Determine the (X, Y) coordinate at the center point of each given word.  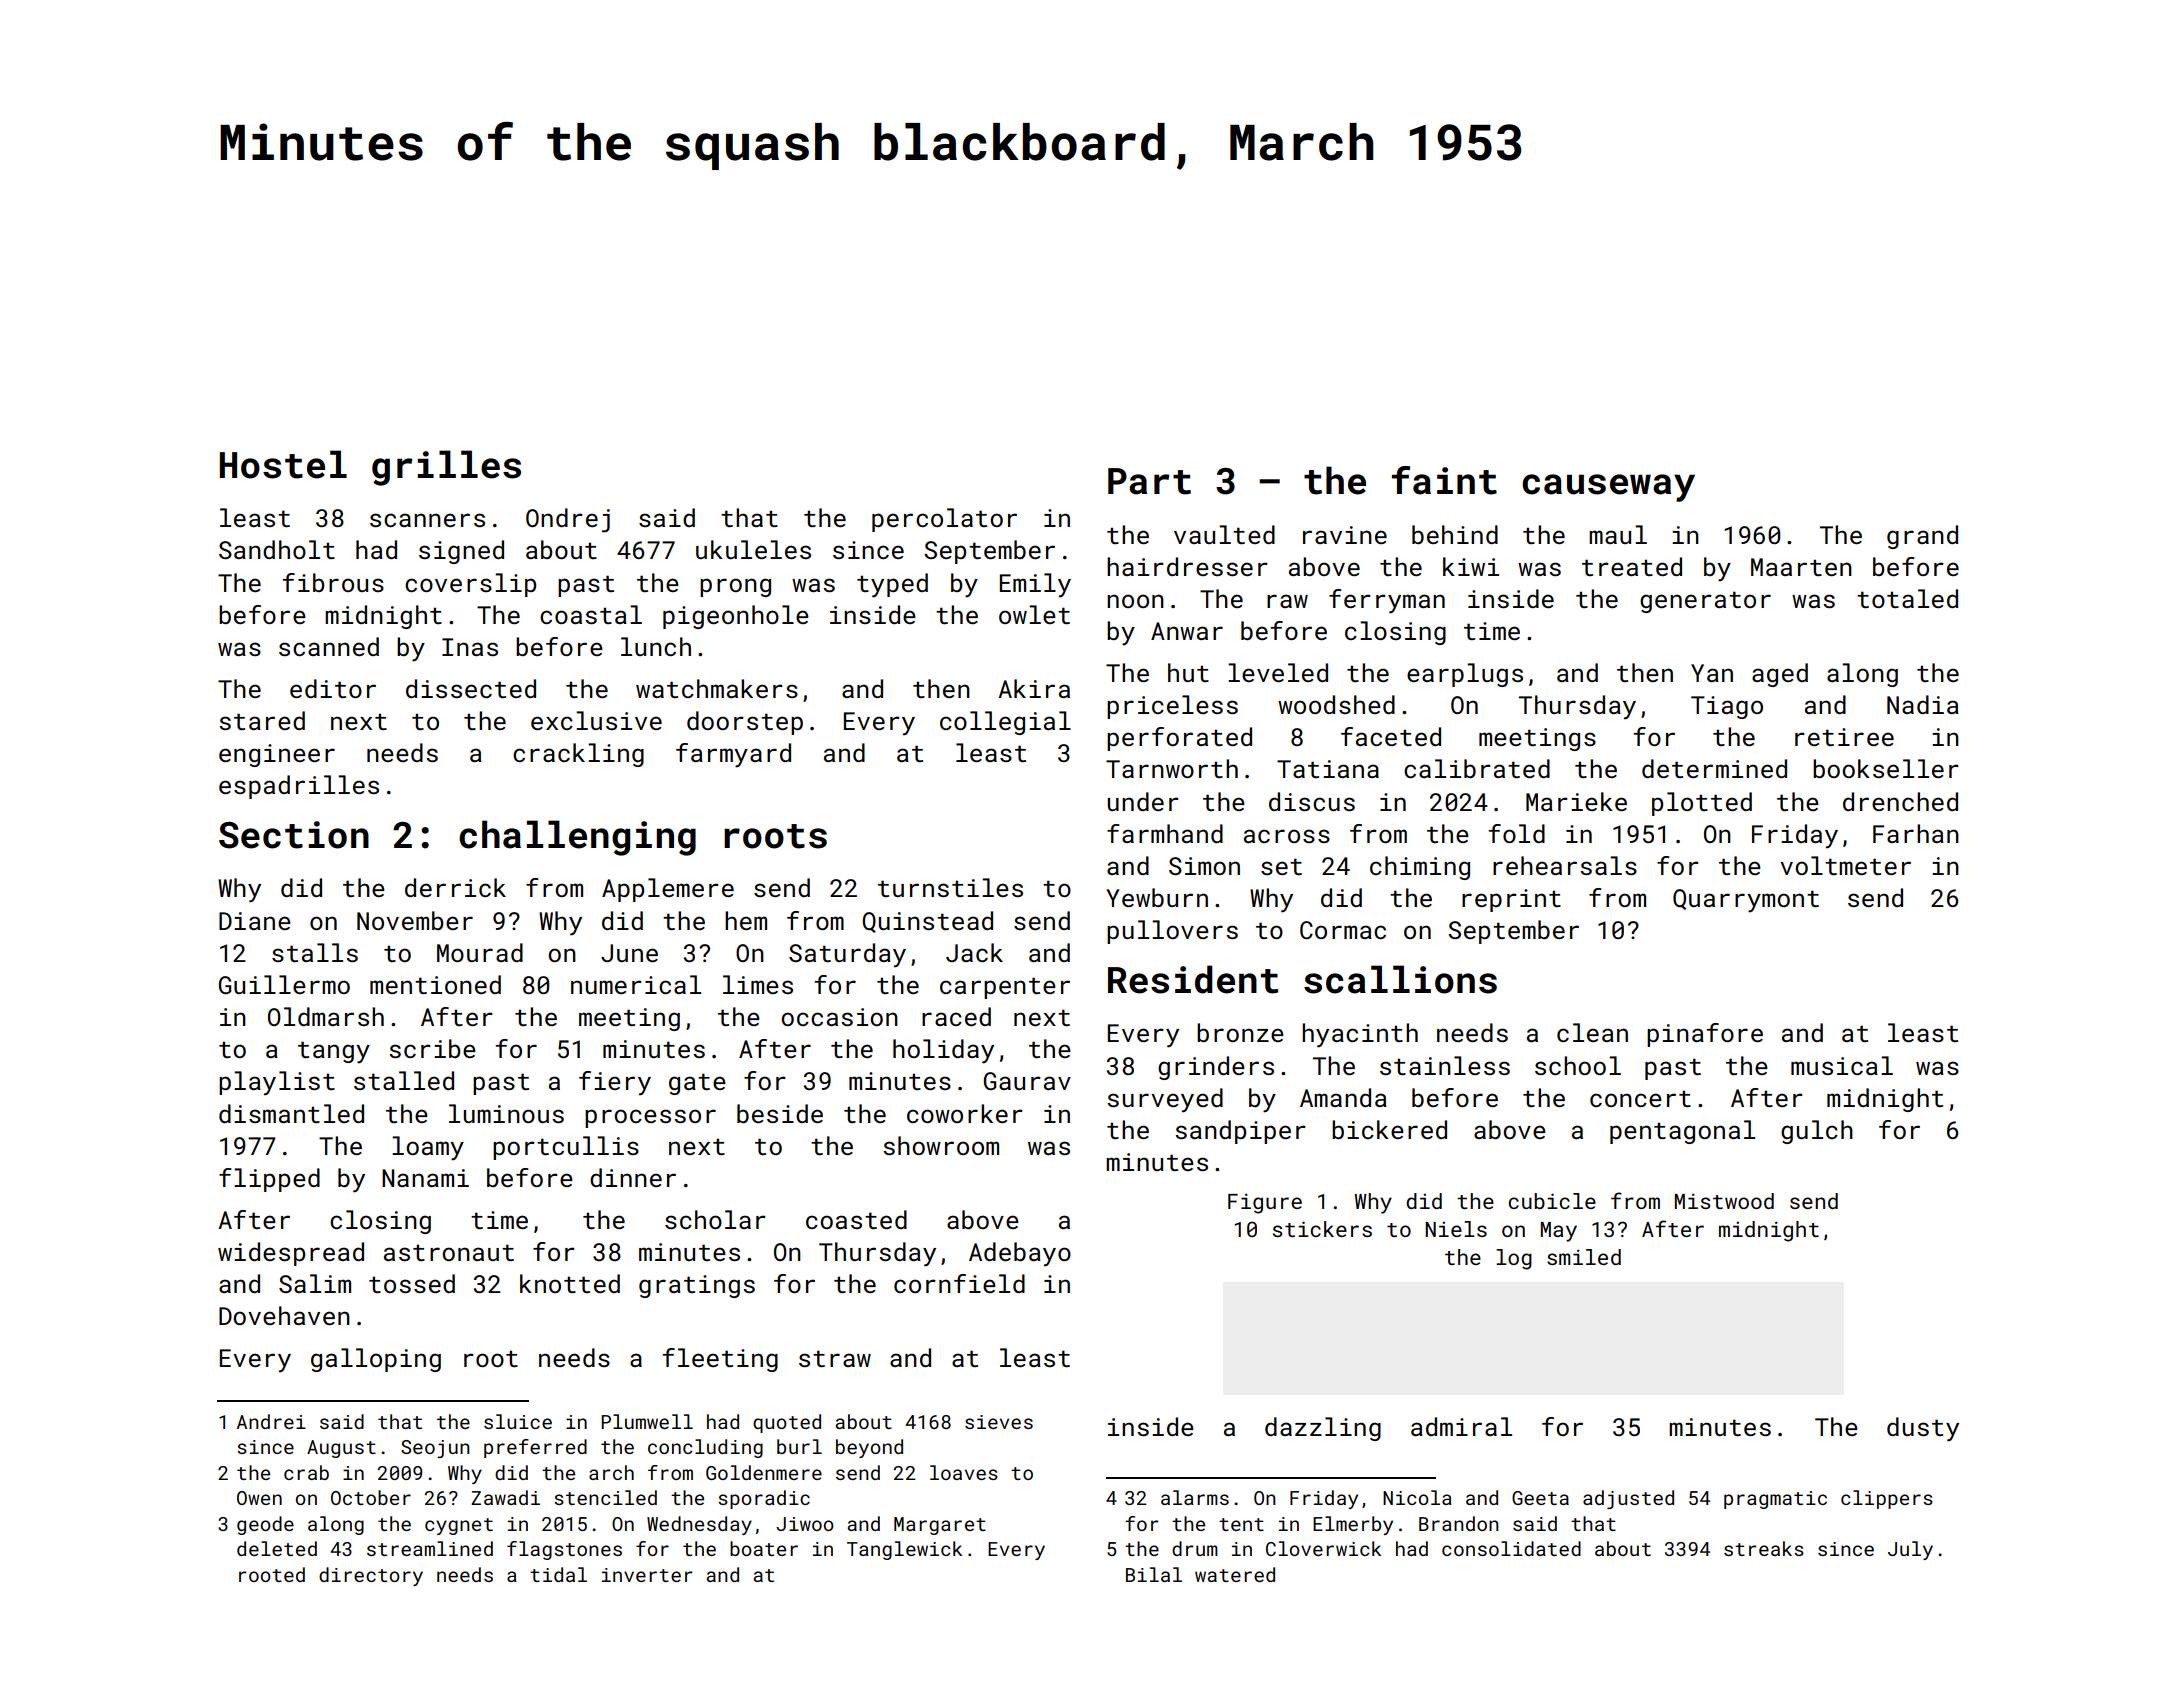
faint (1444, 480)
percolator (944, 520)
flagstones (564, 1550)
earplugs (1465, 675)
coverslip (470, 585)
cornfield (959, 1283)
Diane (255, 921)
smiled (1584, 1257)
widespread (291, 1254)
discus (1312, 801)
